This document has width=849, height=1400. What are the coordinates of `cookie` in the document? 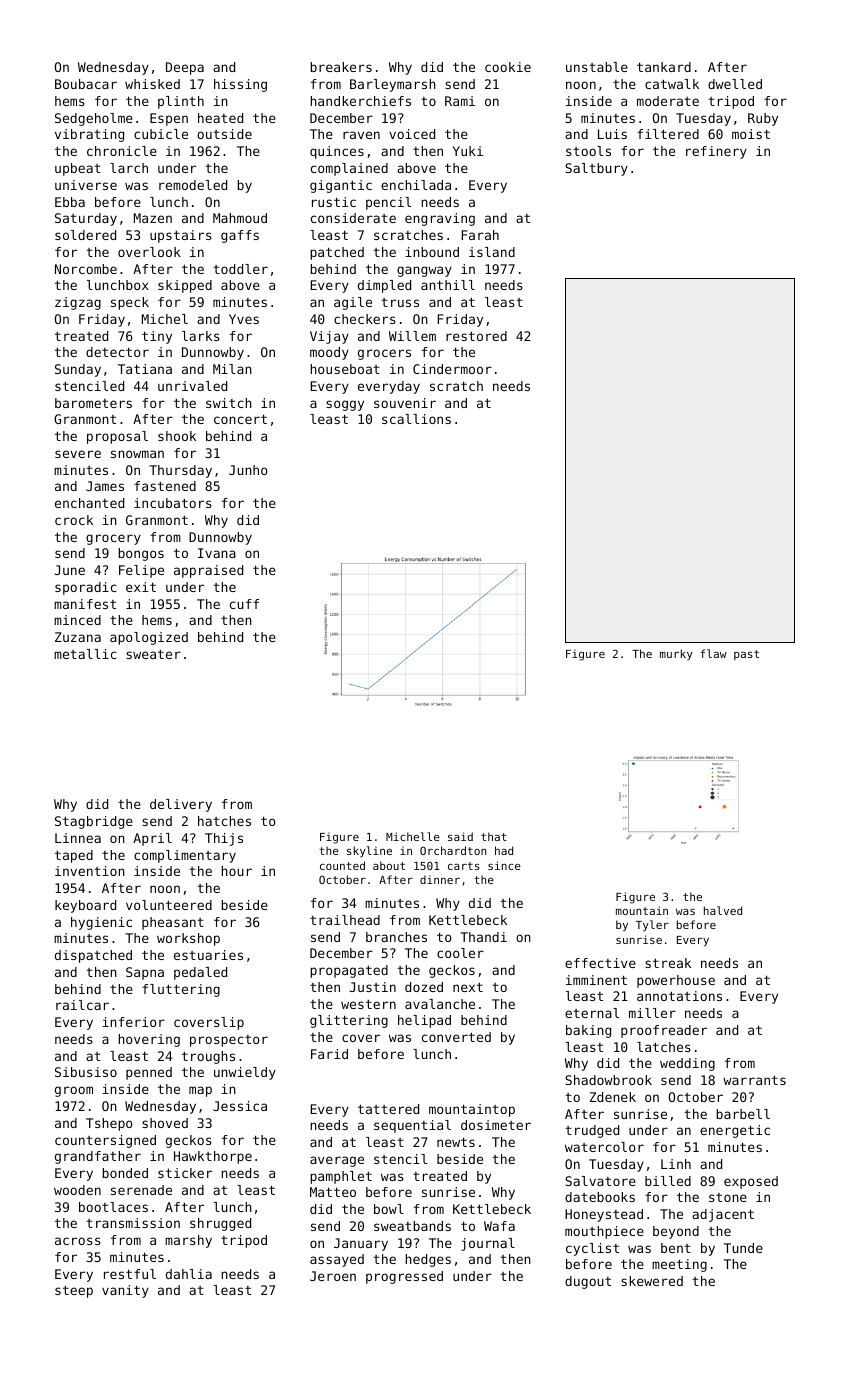 It's located at (508, 67).
